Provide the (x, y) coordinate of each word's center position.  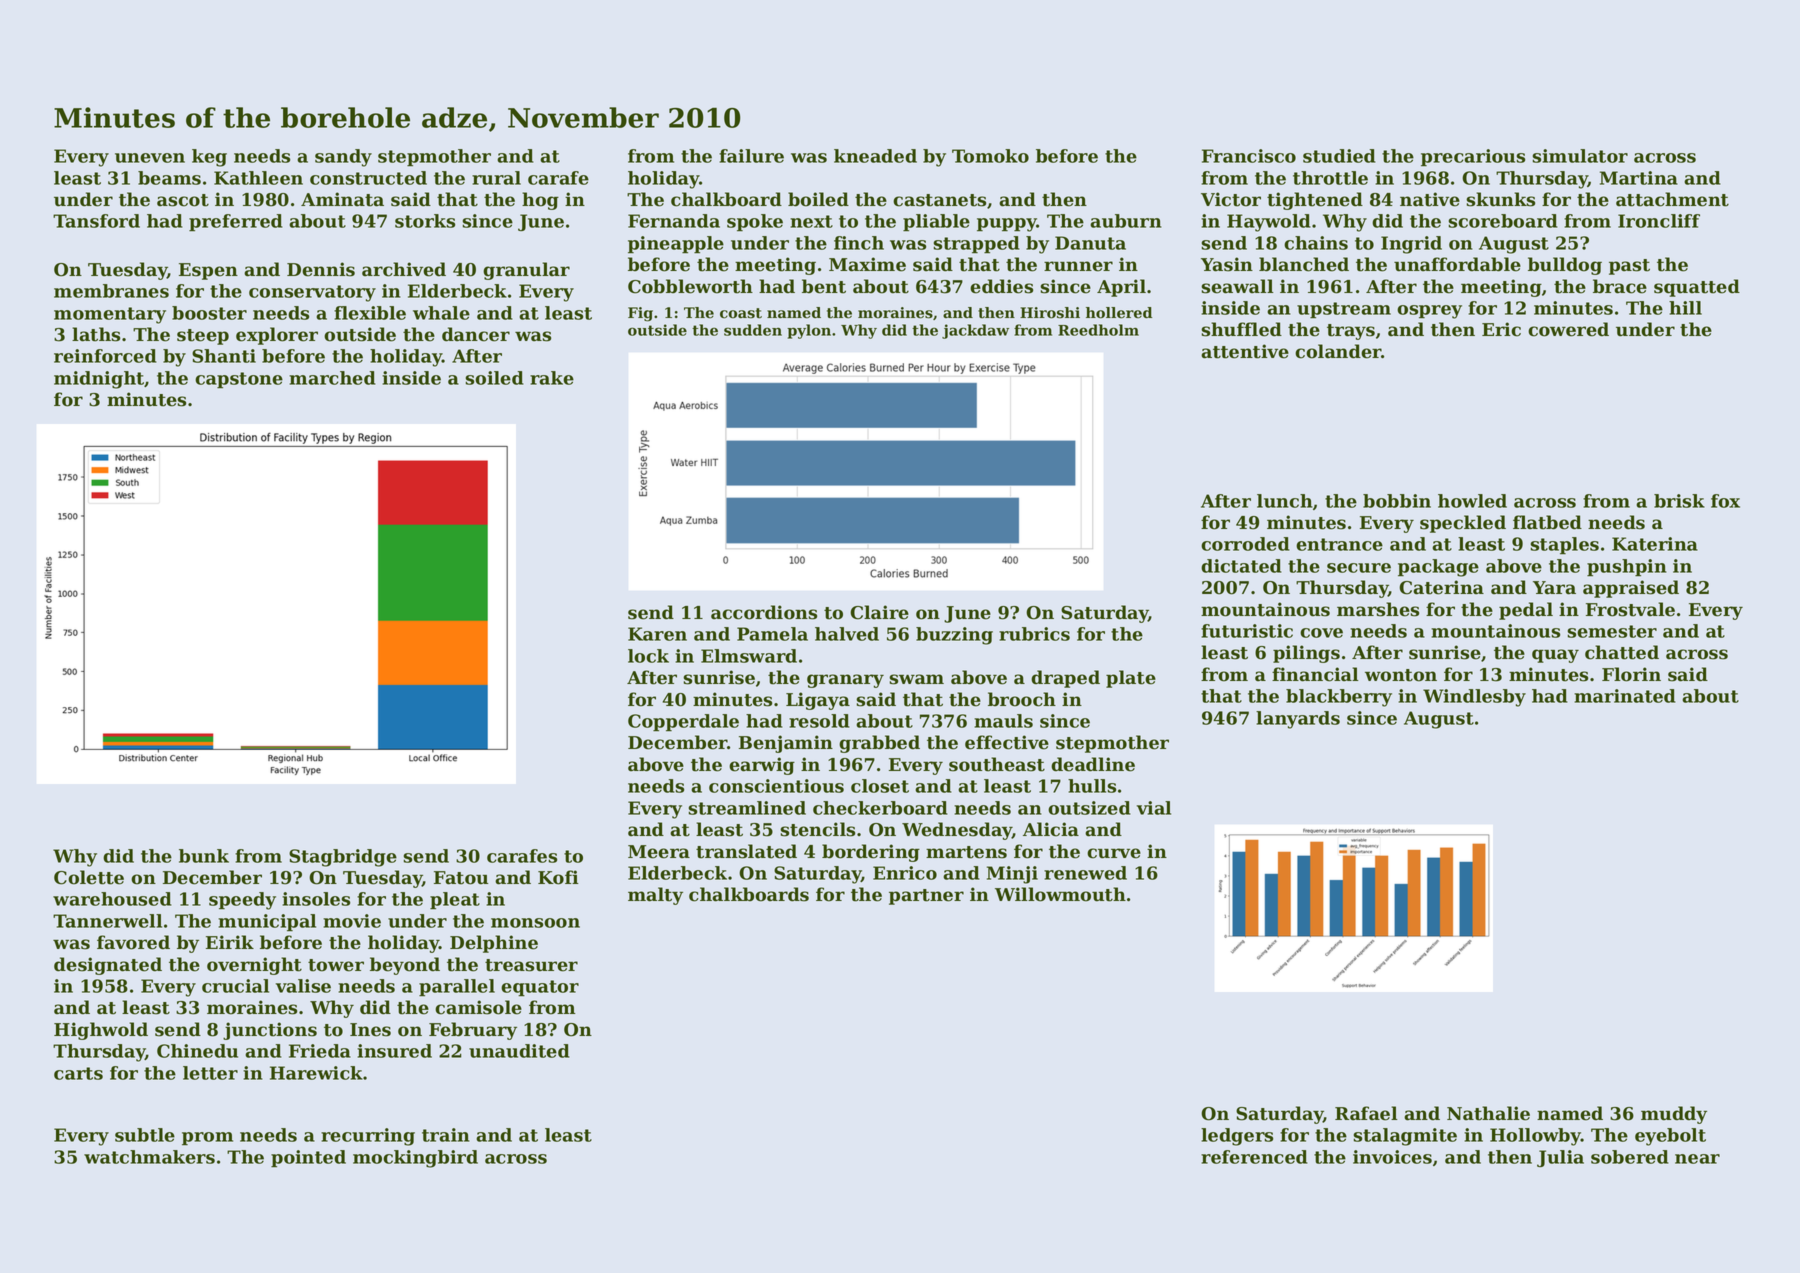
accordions (764, 612)
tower (336, 965)
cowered (1568, 329)
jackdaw (975, 331)
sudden (753, 330)
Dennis (321, 269)
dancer (476, 334)
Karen (657, 634)
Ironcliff (1659, 221)
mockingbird (415, 1159)
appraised (1631, 589)
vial (1154, 808)
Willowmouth (1060, 894)
